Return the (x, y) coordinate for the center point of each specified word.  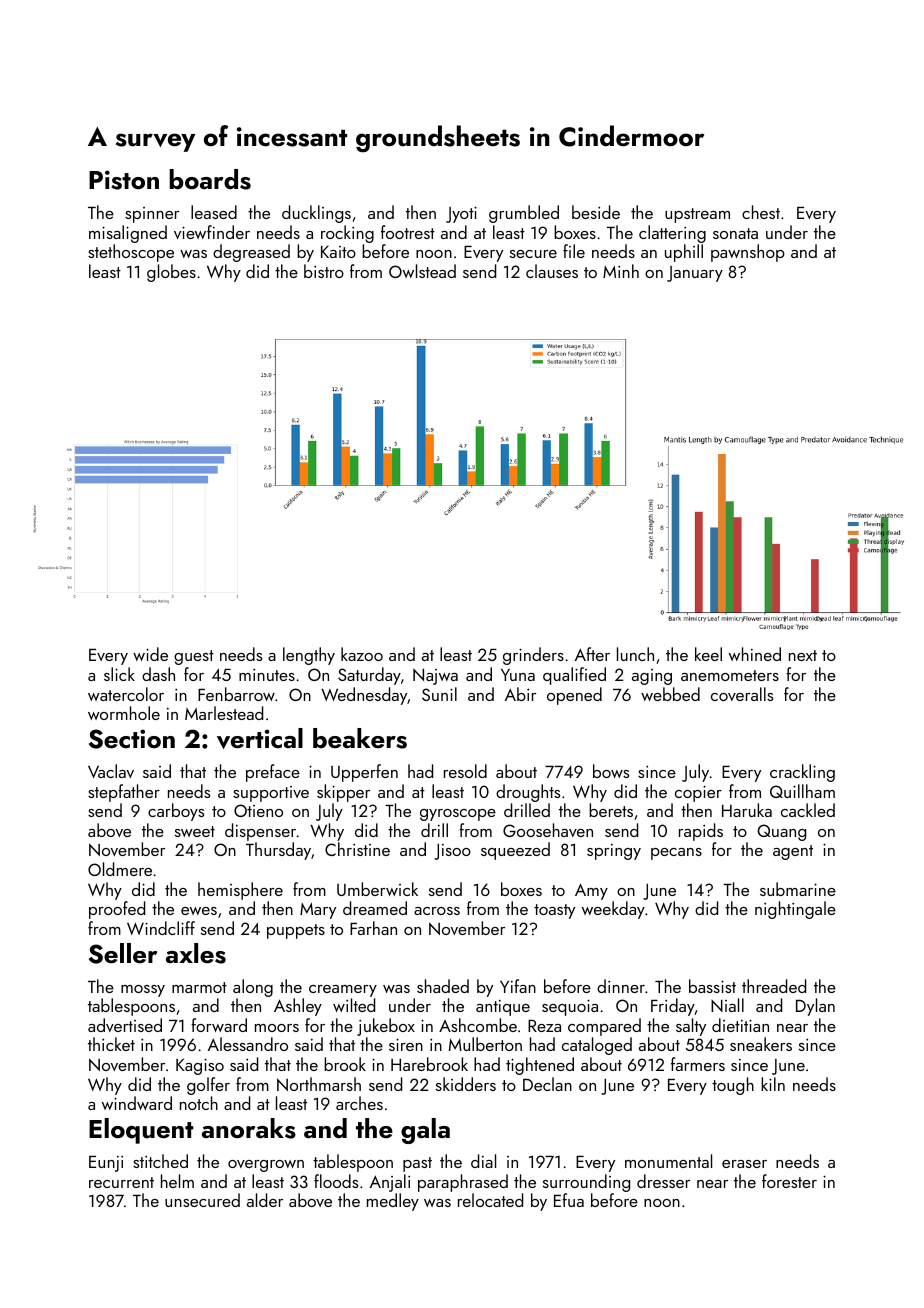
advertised (125, 1025)
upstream (697, 215)
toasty (554, 911)
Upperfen (364, 773)
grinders (533, 656)
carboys (176, 812)
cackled (808, 810)
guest (194, 657)
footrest (408, 232)
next (803, 655)
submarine (798, 889)
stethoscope (131, 253)
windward (137, 1103)
